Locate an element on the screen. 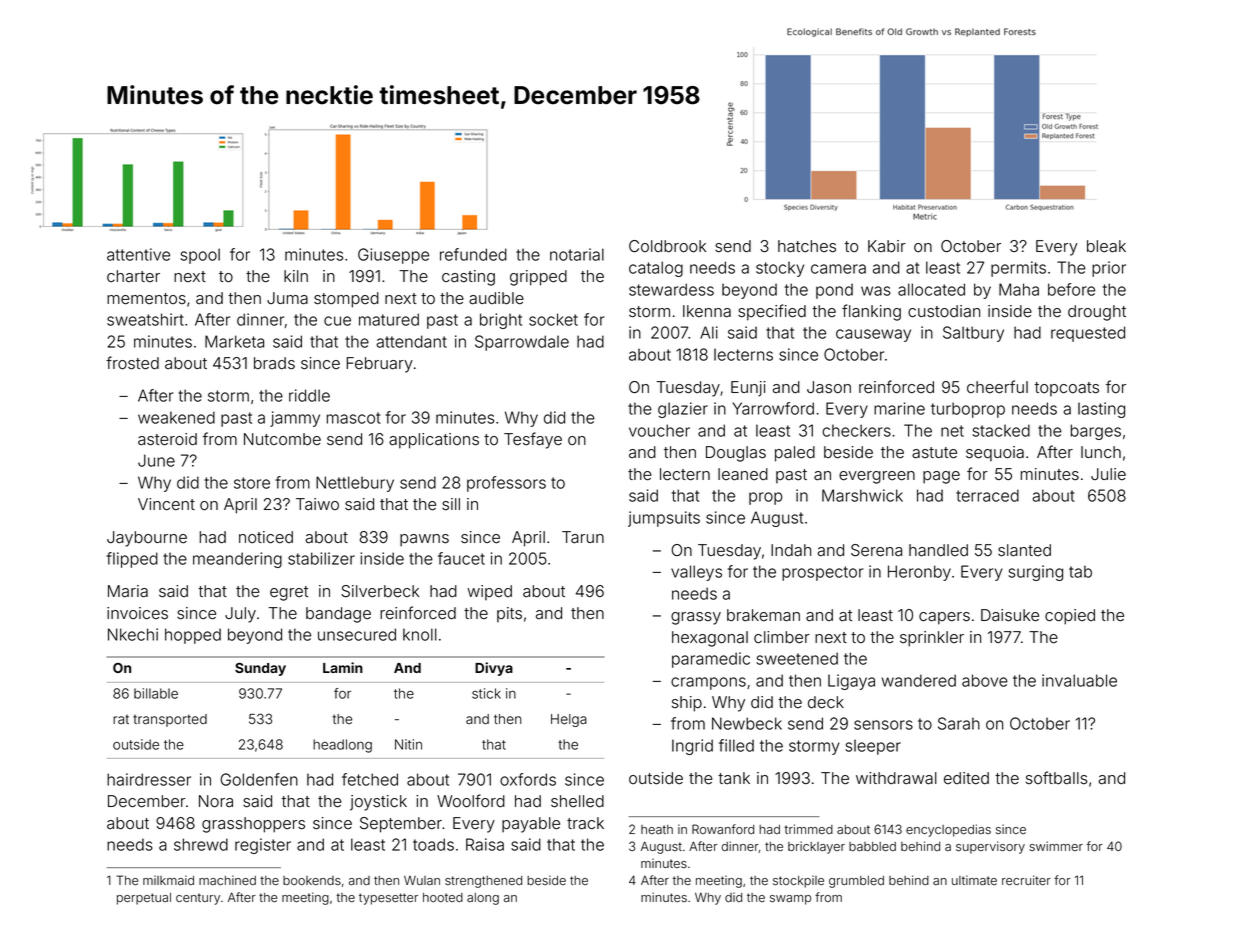  along is located at coordinates (483, 899).
